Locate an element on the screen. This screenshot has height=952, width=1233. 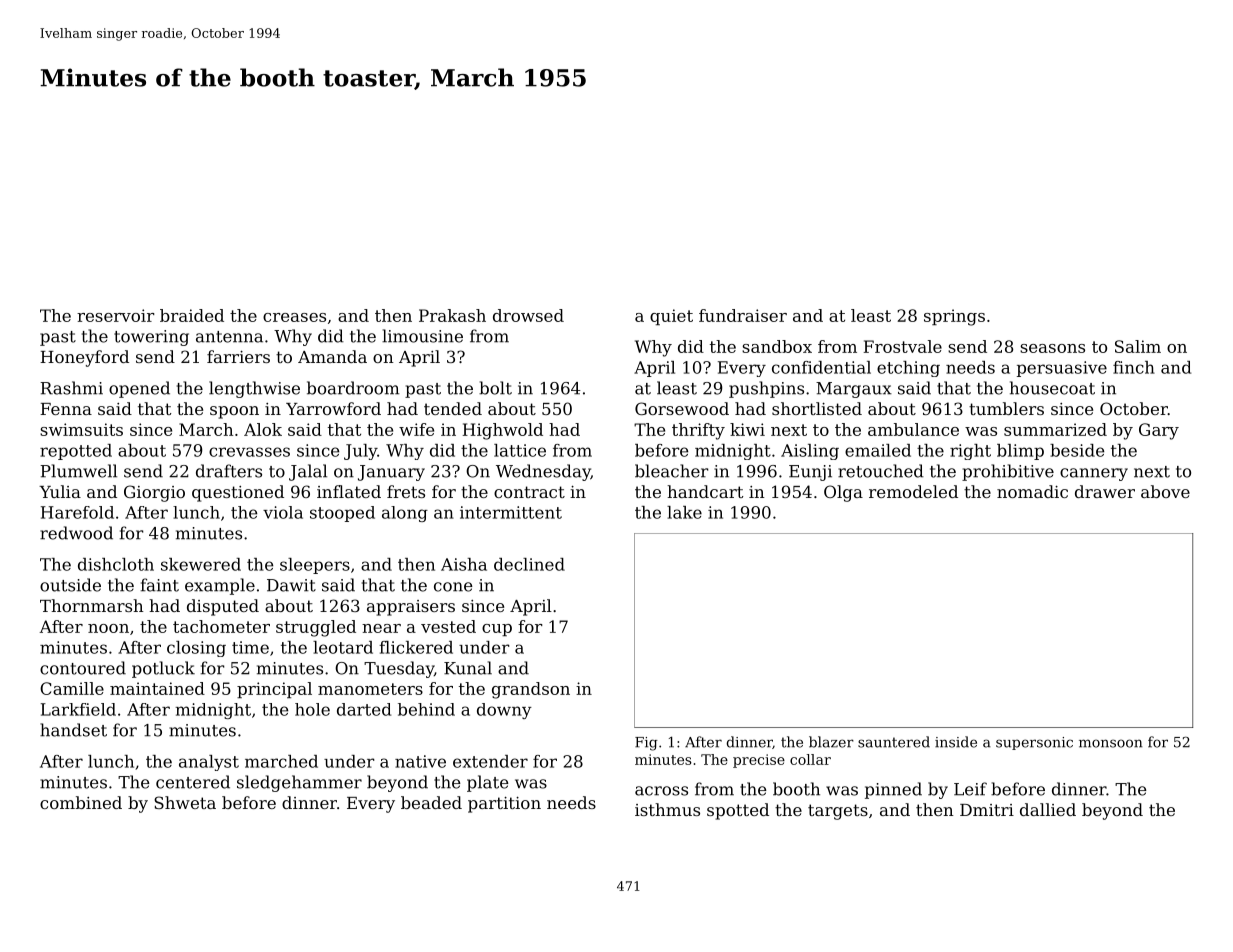
spotted is located at coordinates (738, 811).
